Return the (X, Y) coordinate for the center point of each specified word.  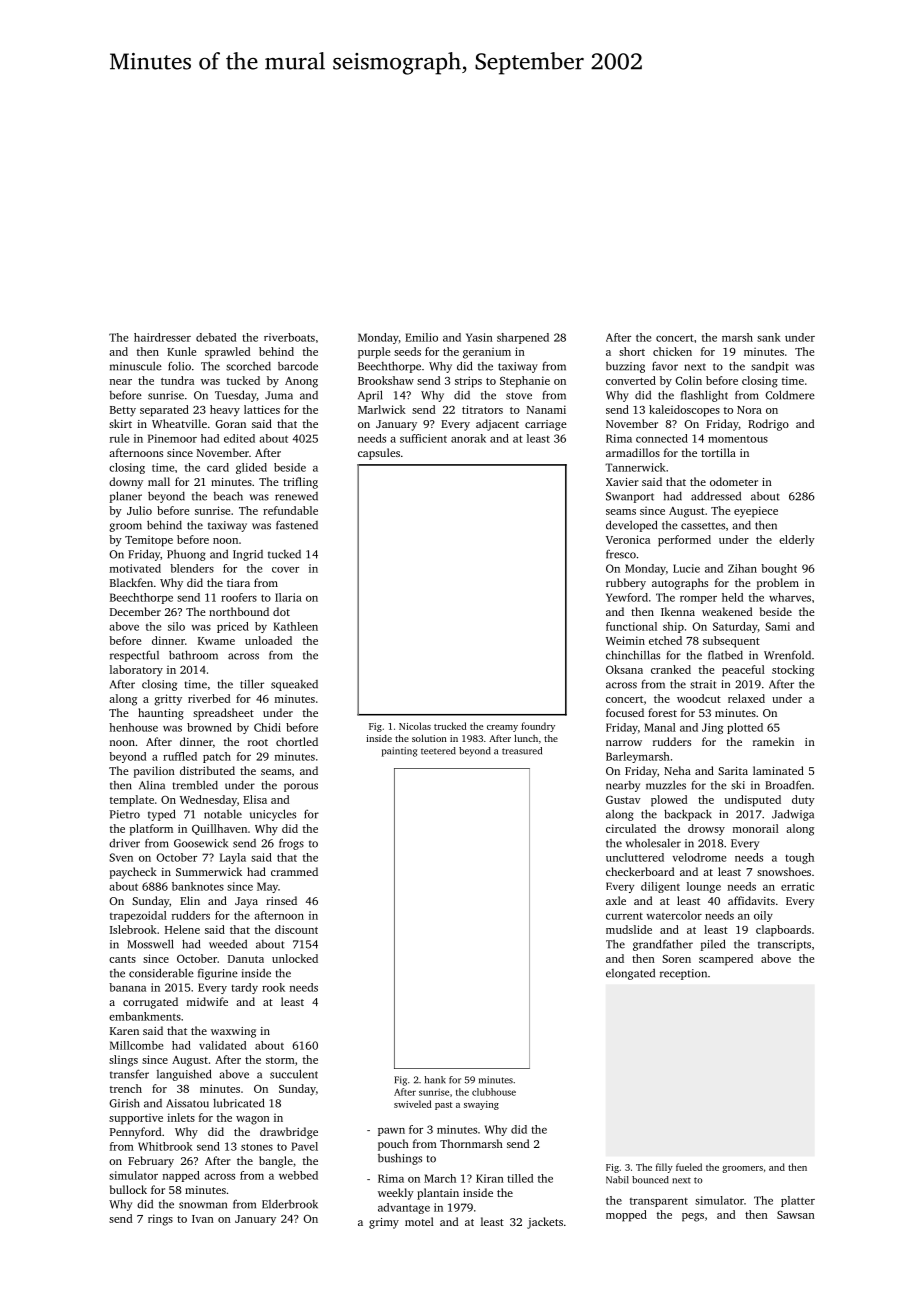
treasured (522, 751)
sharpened (523, 338)
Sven (121, 857)
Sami (777, 626)
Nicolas (415, 726)
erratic (797, 886)
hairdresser (162, 337)
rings (160, 1220)
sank (769, 337)
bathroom (193, 655)
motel (419, 1221)
